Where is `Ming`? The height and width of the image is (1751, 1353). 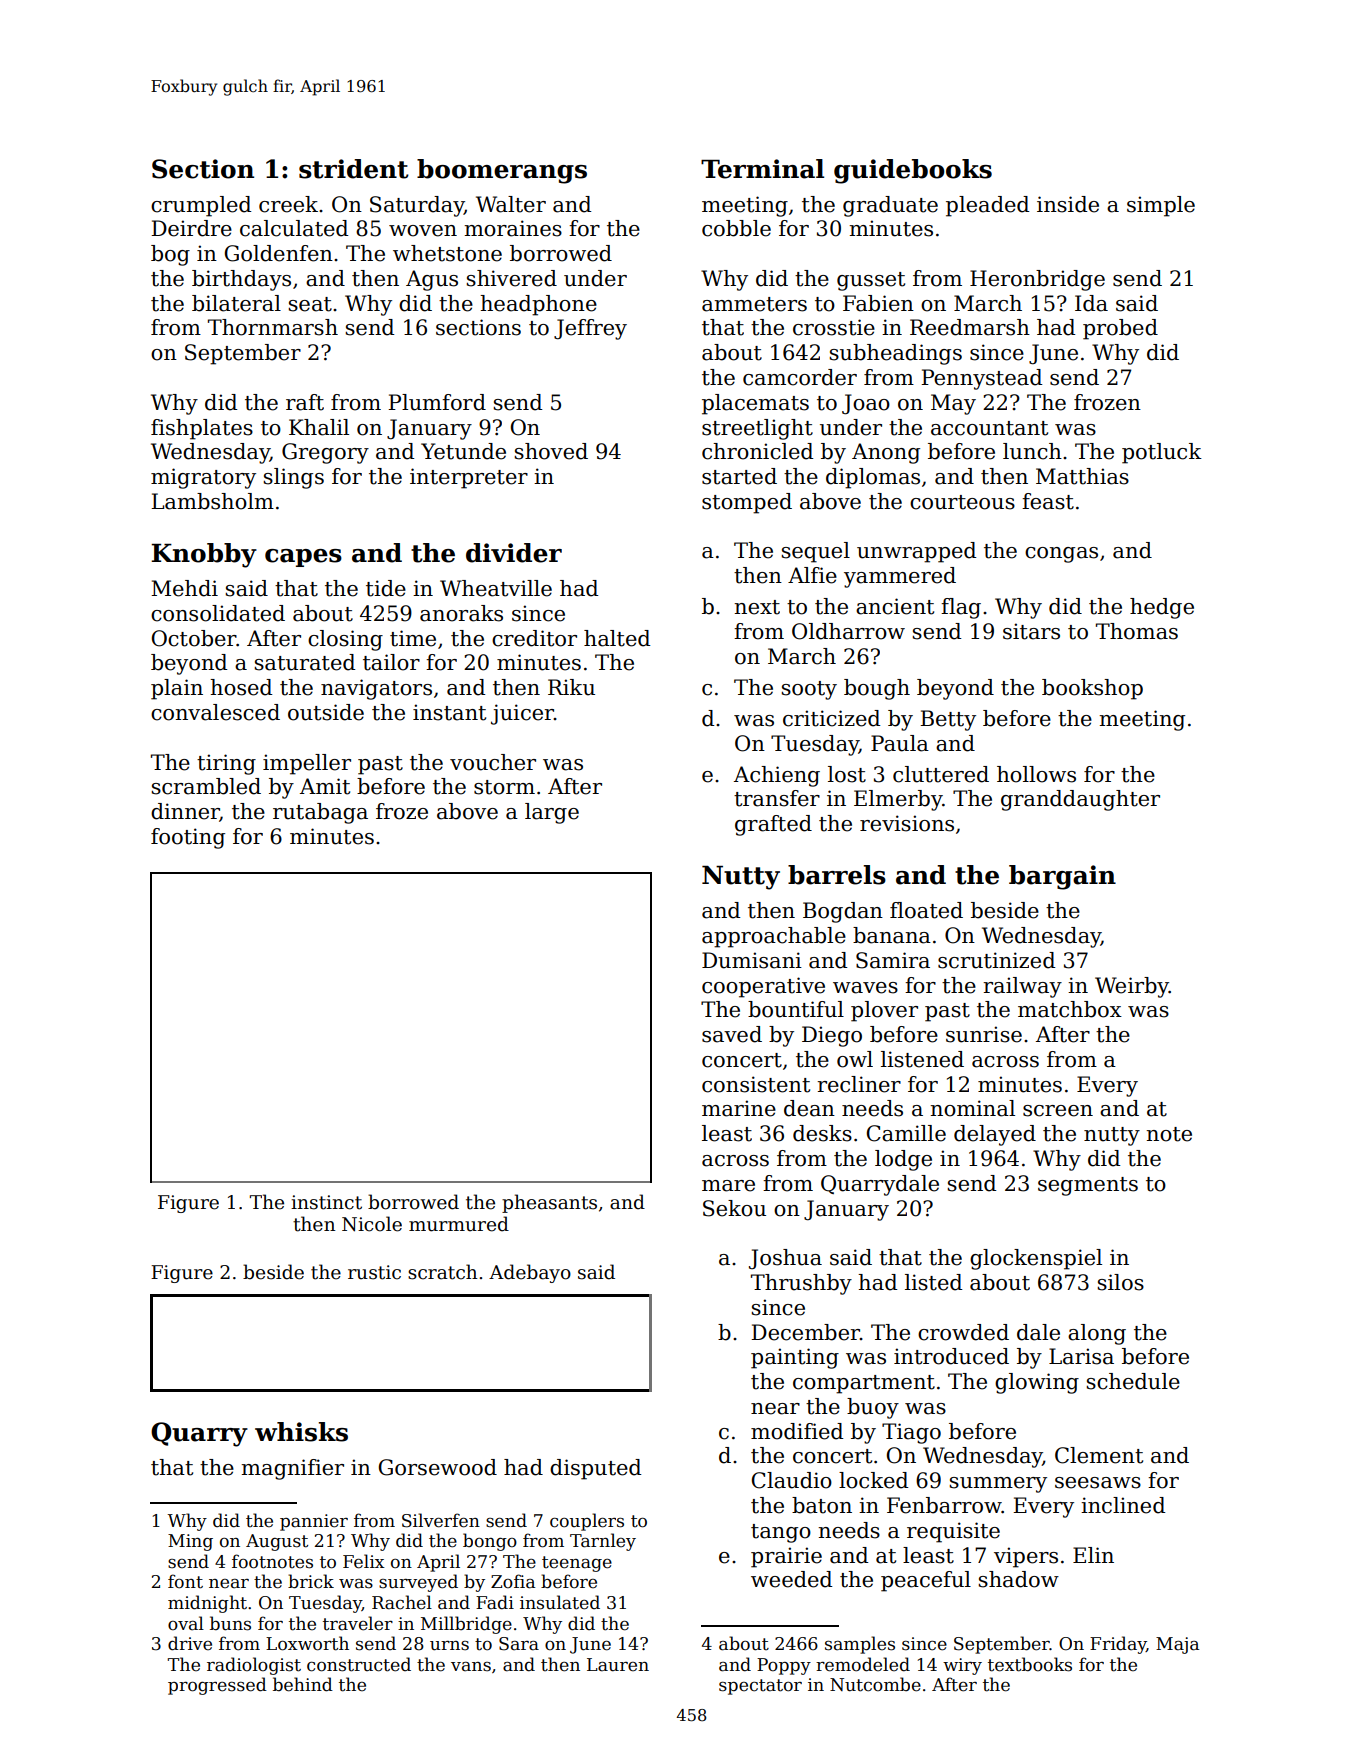 Ming is located at coordinates (190, 1542).
